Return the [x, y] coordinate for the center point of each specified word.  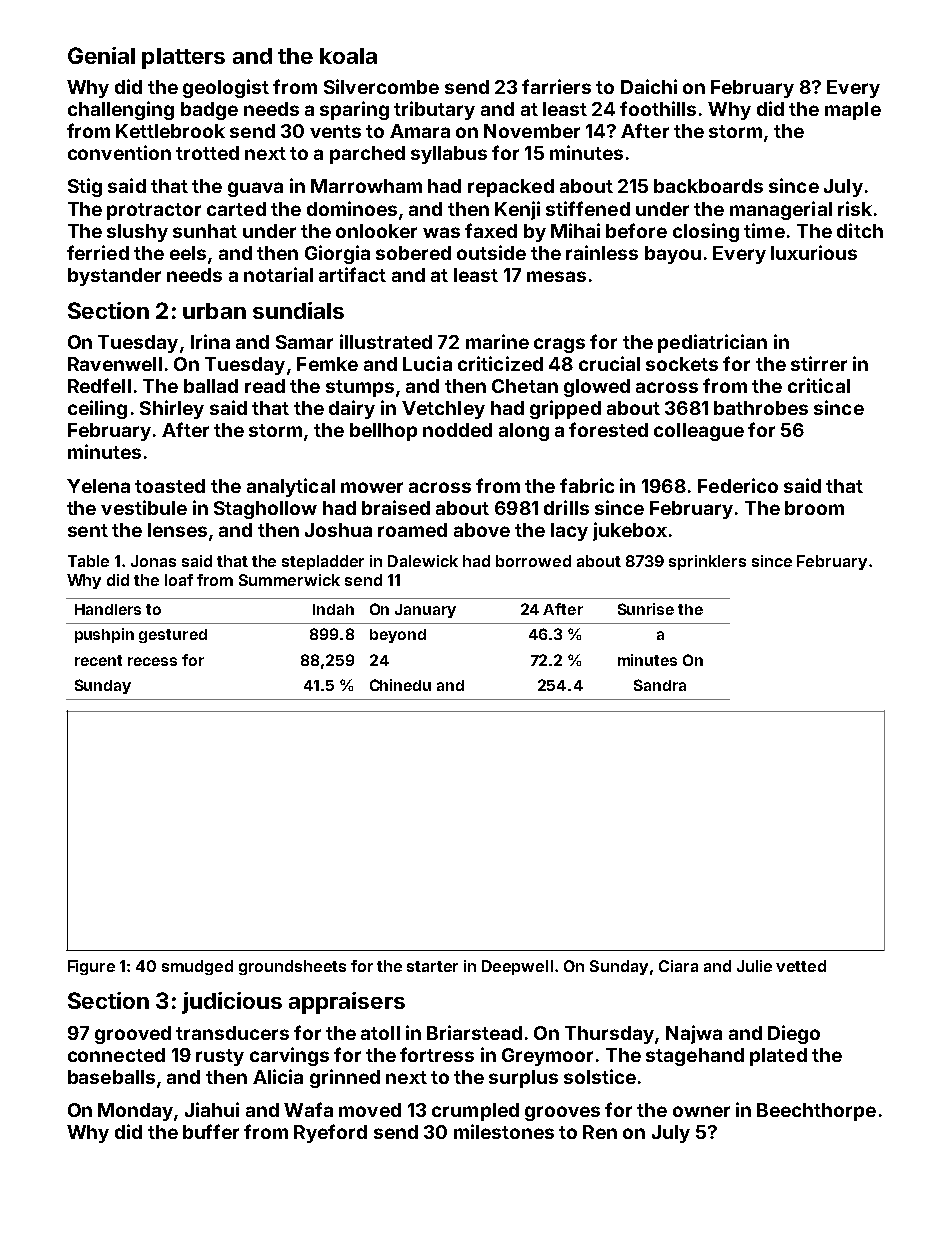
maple [853, 111]
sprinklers [707, 562]
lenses [177, 530]
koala [348, 56]
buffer [211, 1131]
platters [183, 58]
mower [372, 487]
